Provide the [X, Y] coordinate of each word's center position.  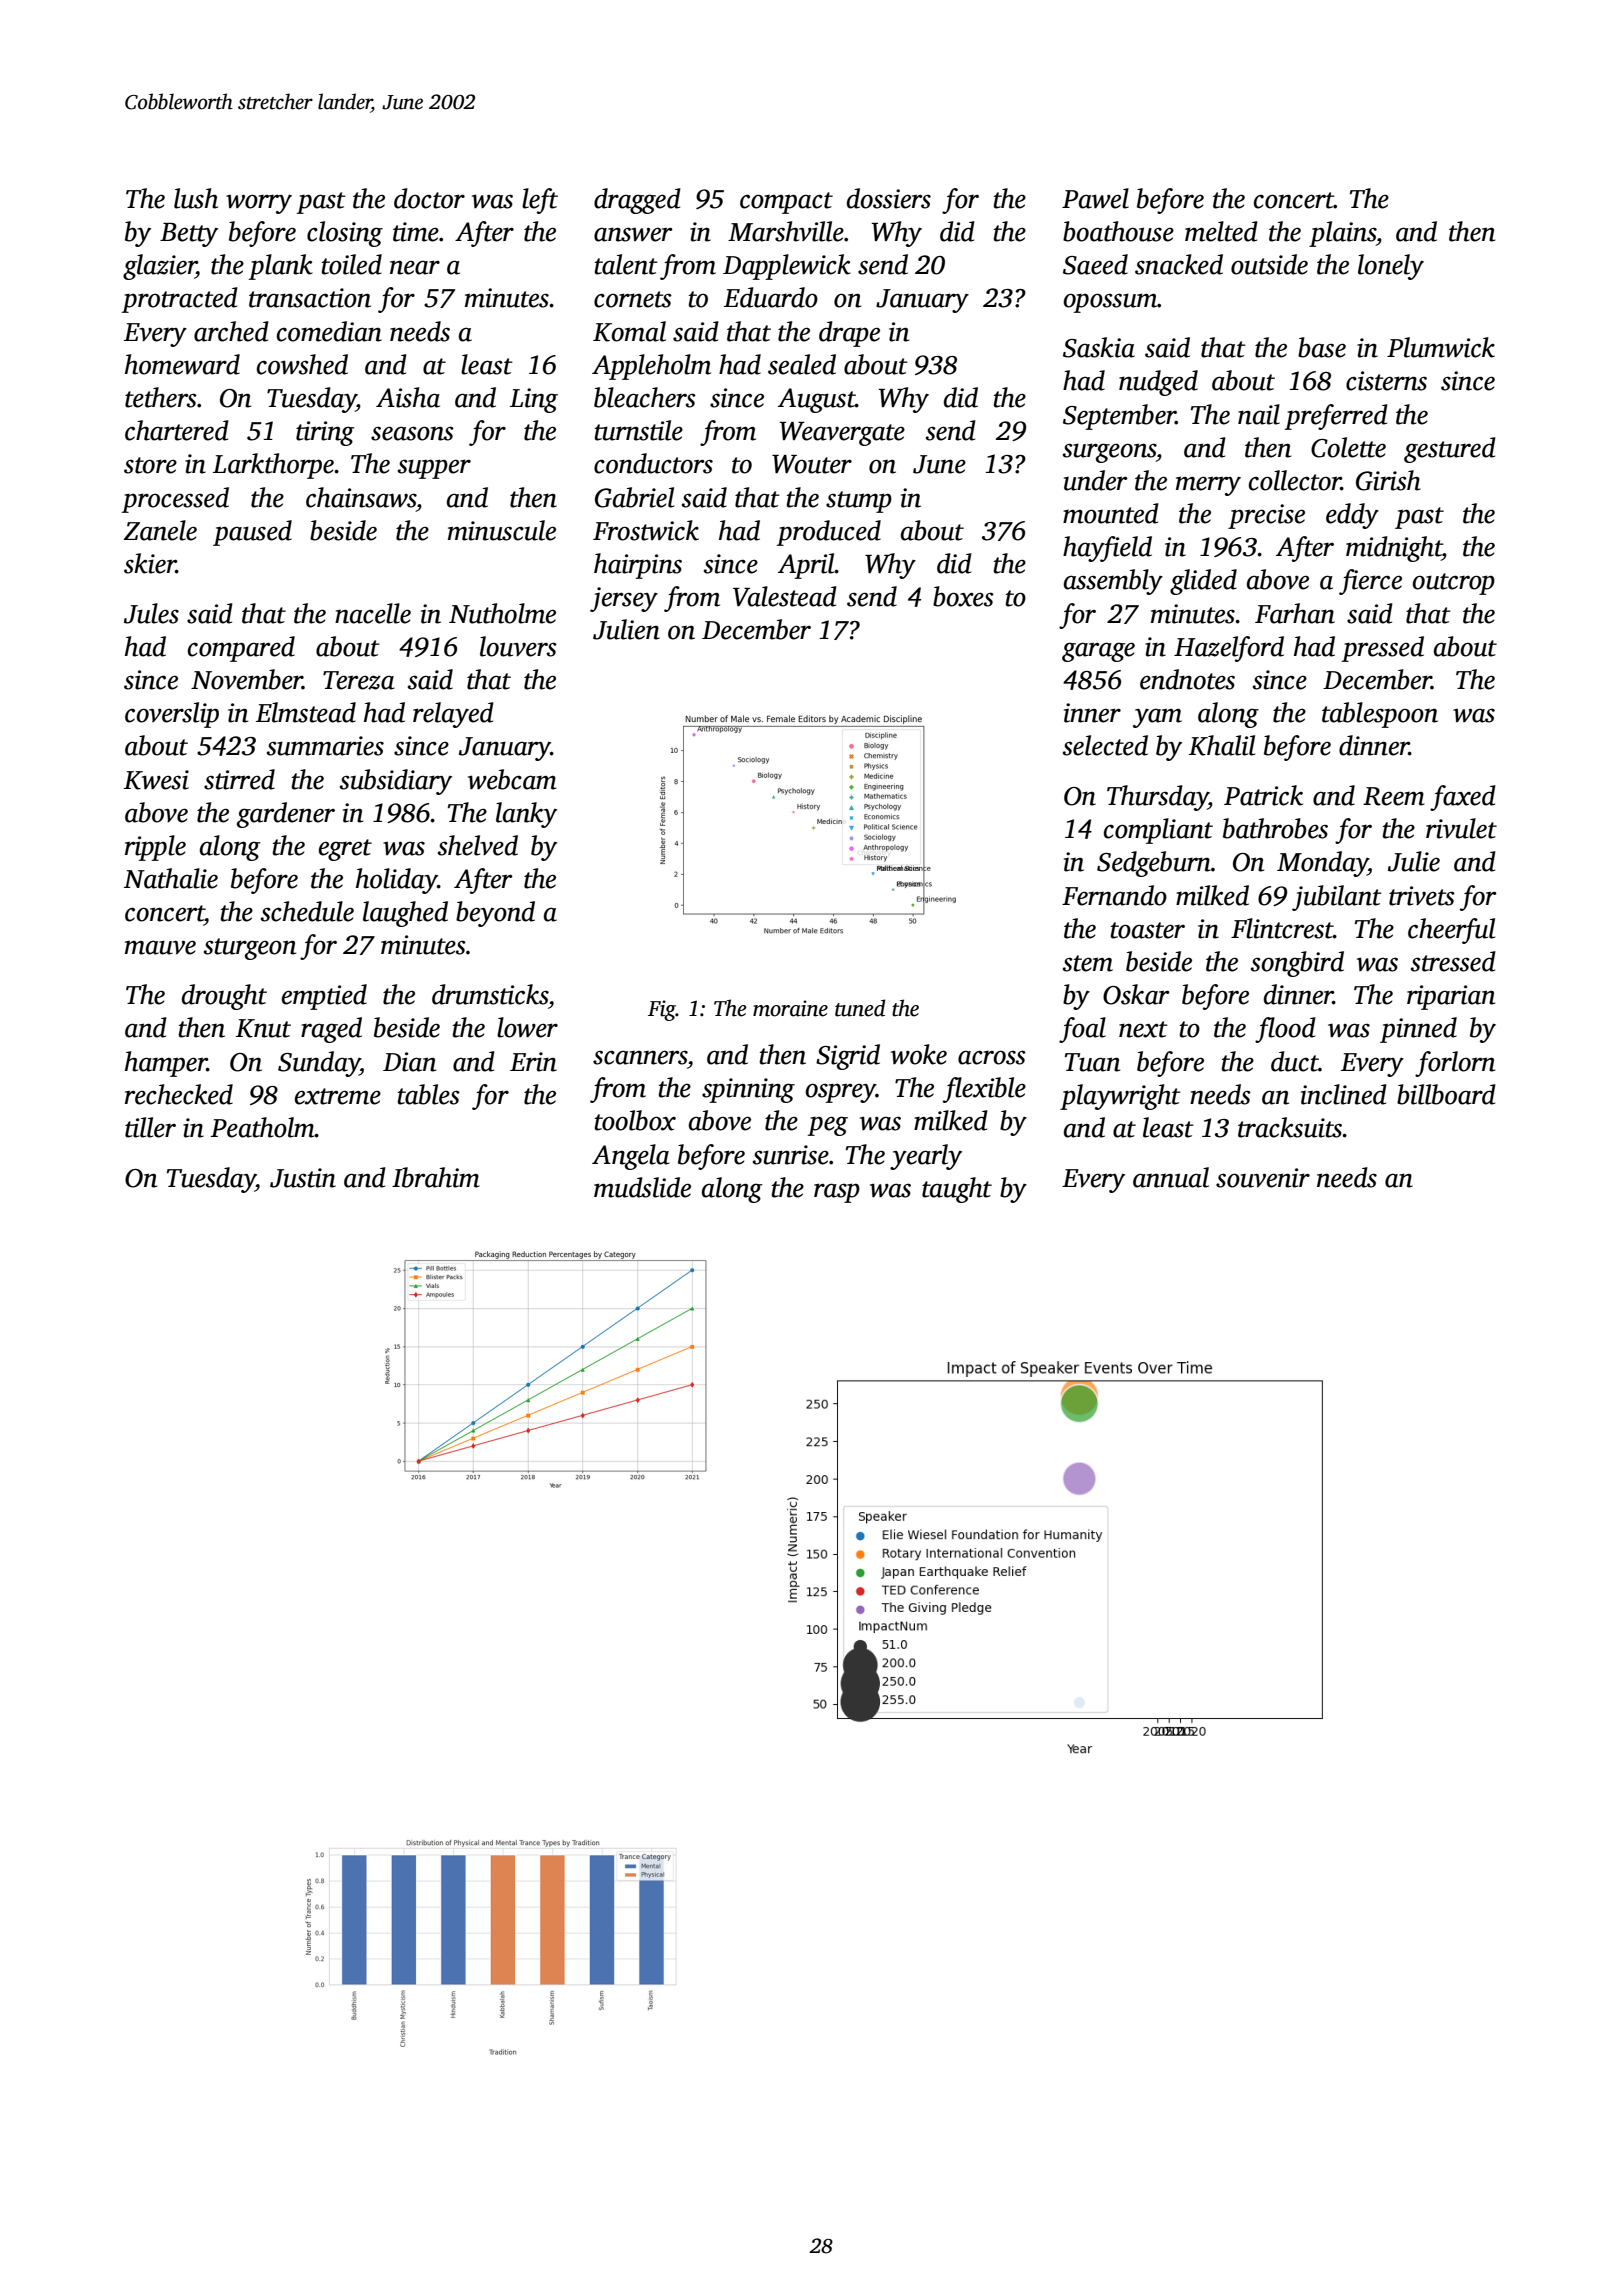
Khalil [1222, 745]
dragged [637, 201]
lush [196, 198]
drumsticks [490, 994]
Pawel [1095, 198]
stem [1088, 963]
